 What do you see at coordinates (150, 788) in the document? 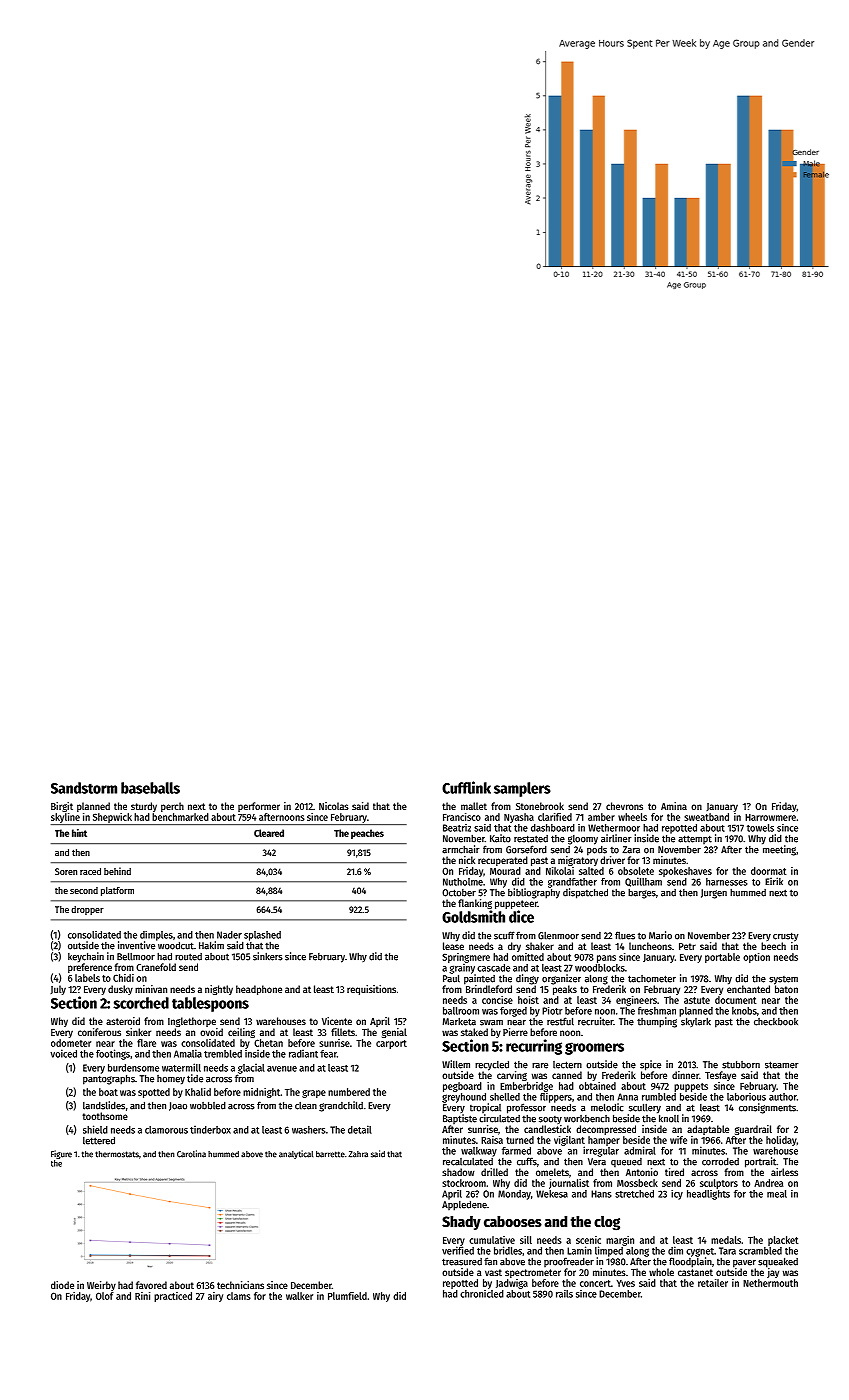
I see `baseballs` at bounding box center [150, 788].
